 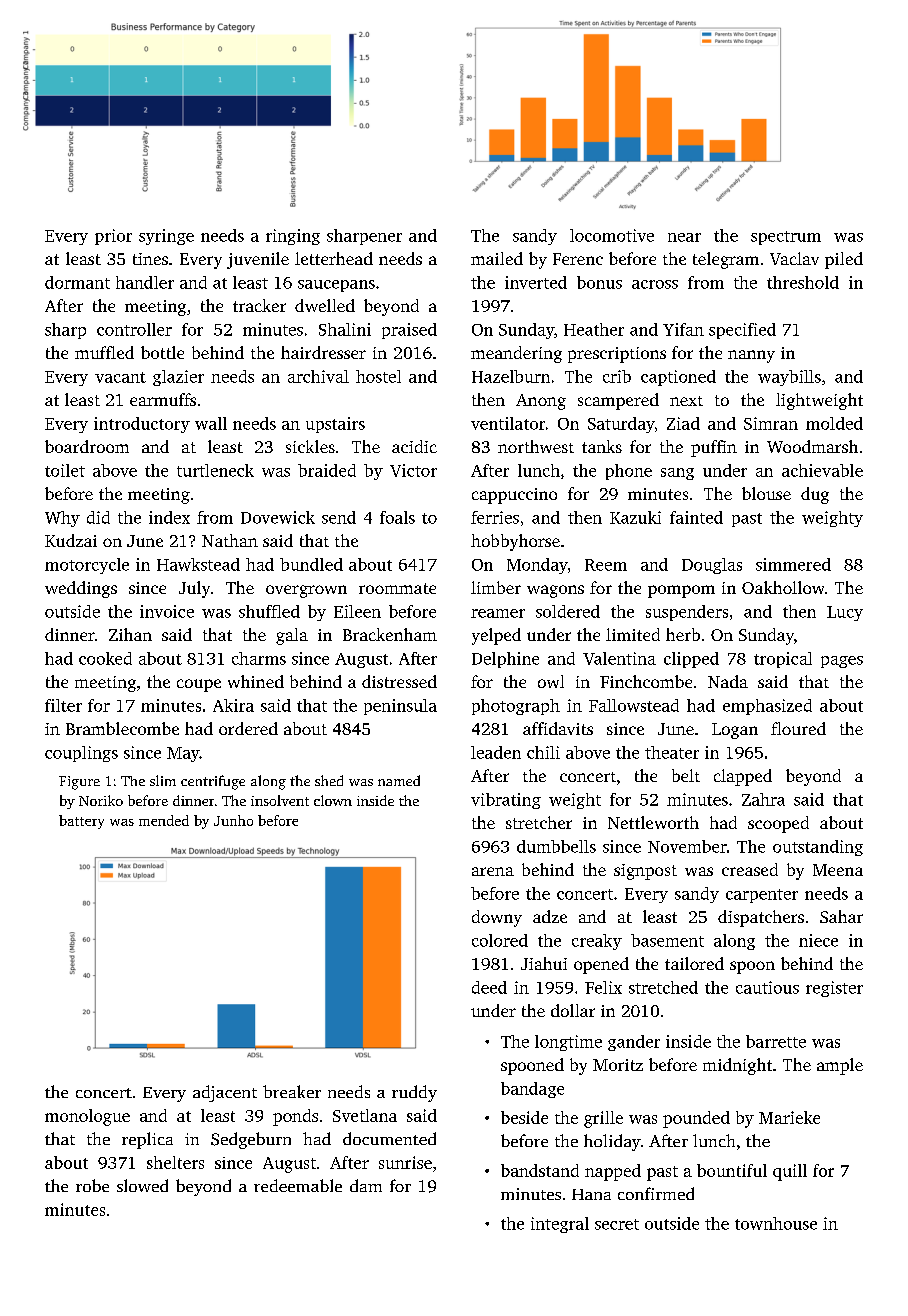 I want to click on charms, so click(x=259, y=658).
